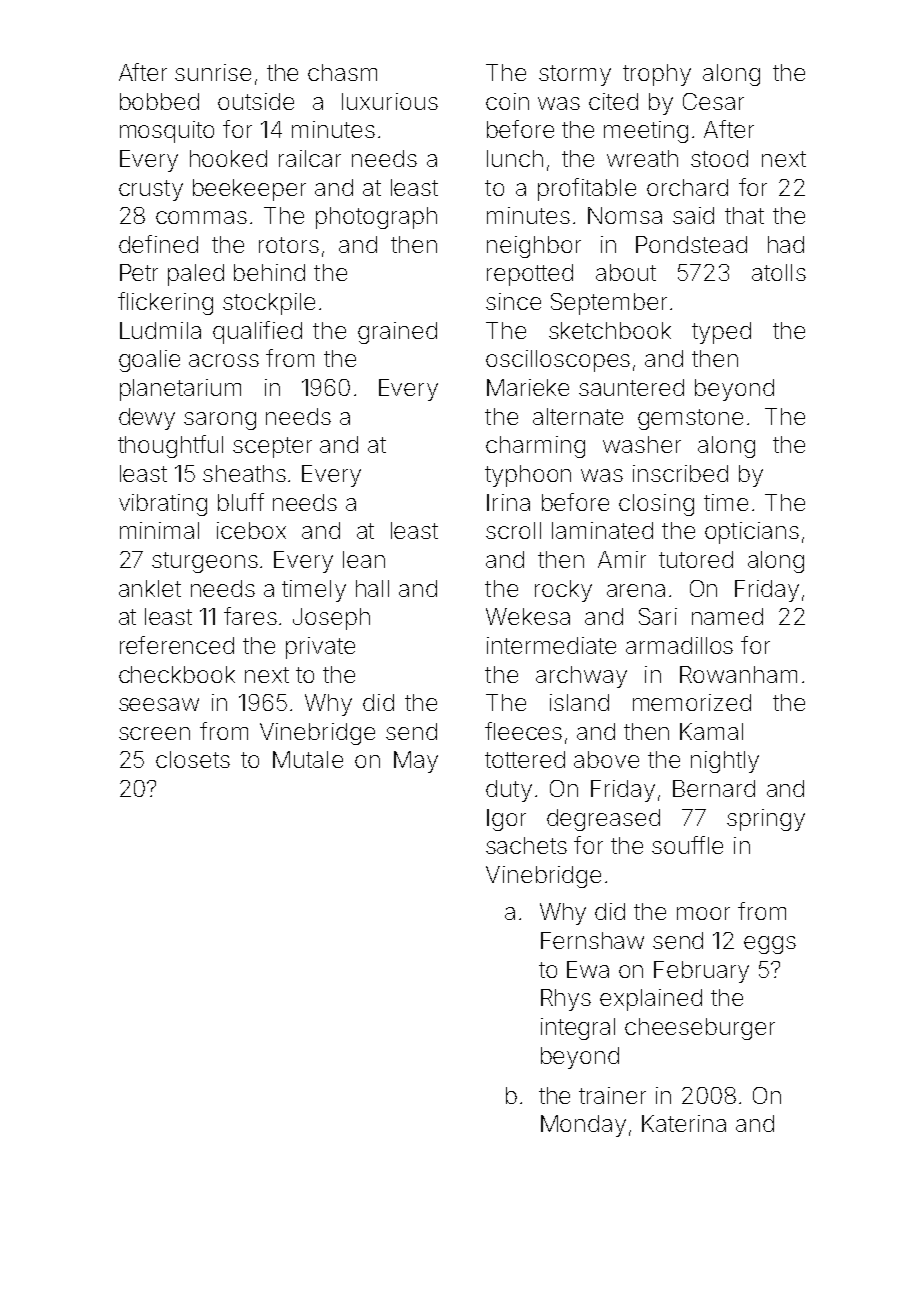  What do you see at coordinates (154, 733) in the screenshot?
I see `screen` at bounding box center [154, 733].
